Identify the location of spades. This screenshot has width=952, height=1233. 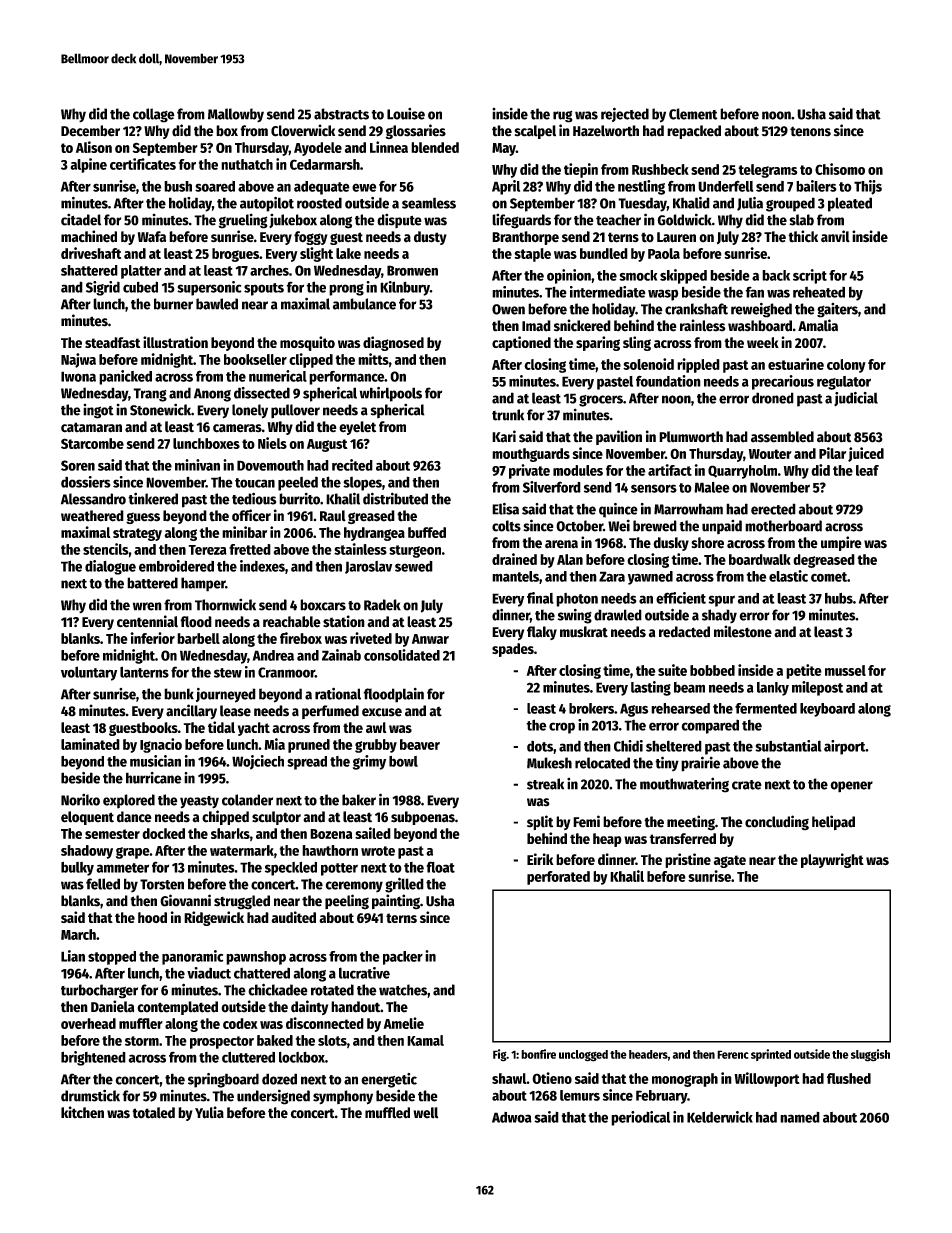
(513, 650).
